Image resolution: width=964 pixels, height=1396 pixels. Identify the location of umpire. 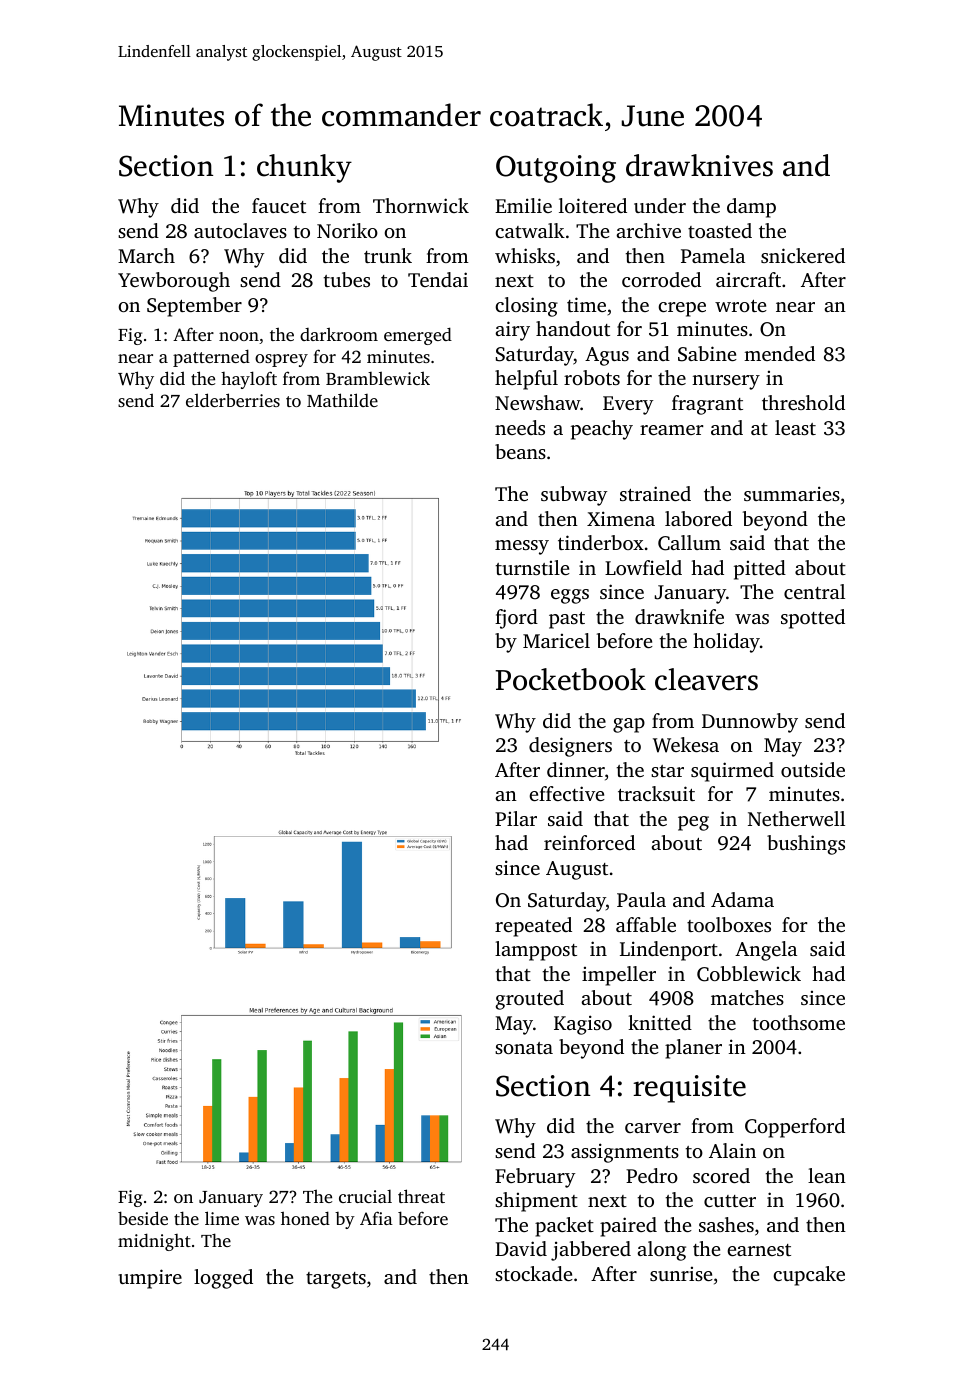
(150, 1279).
